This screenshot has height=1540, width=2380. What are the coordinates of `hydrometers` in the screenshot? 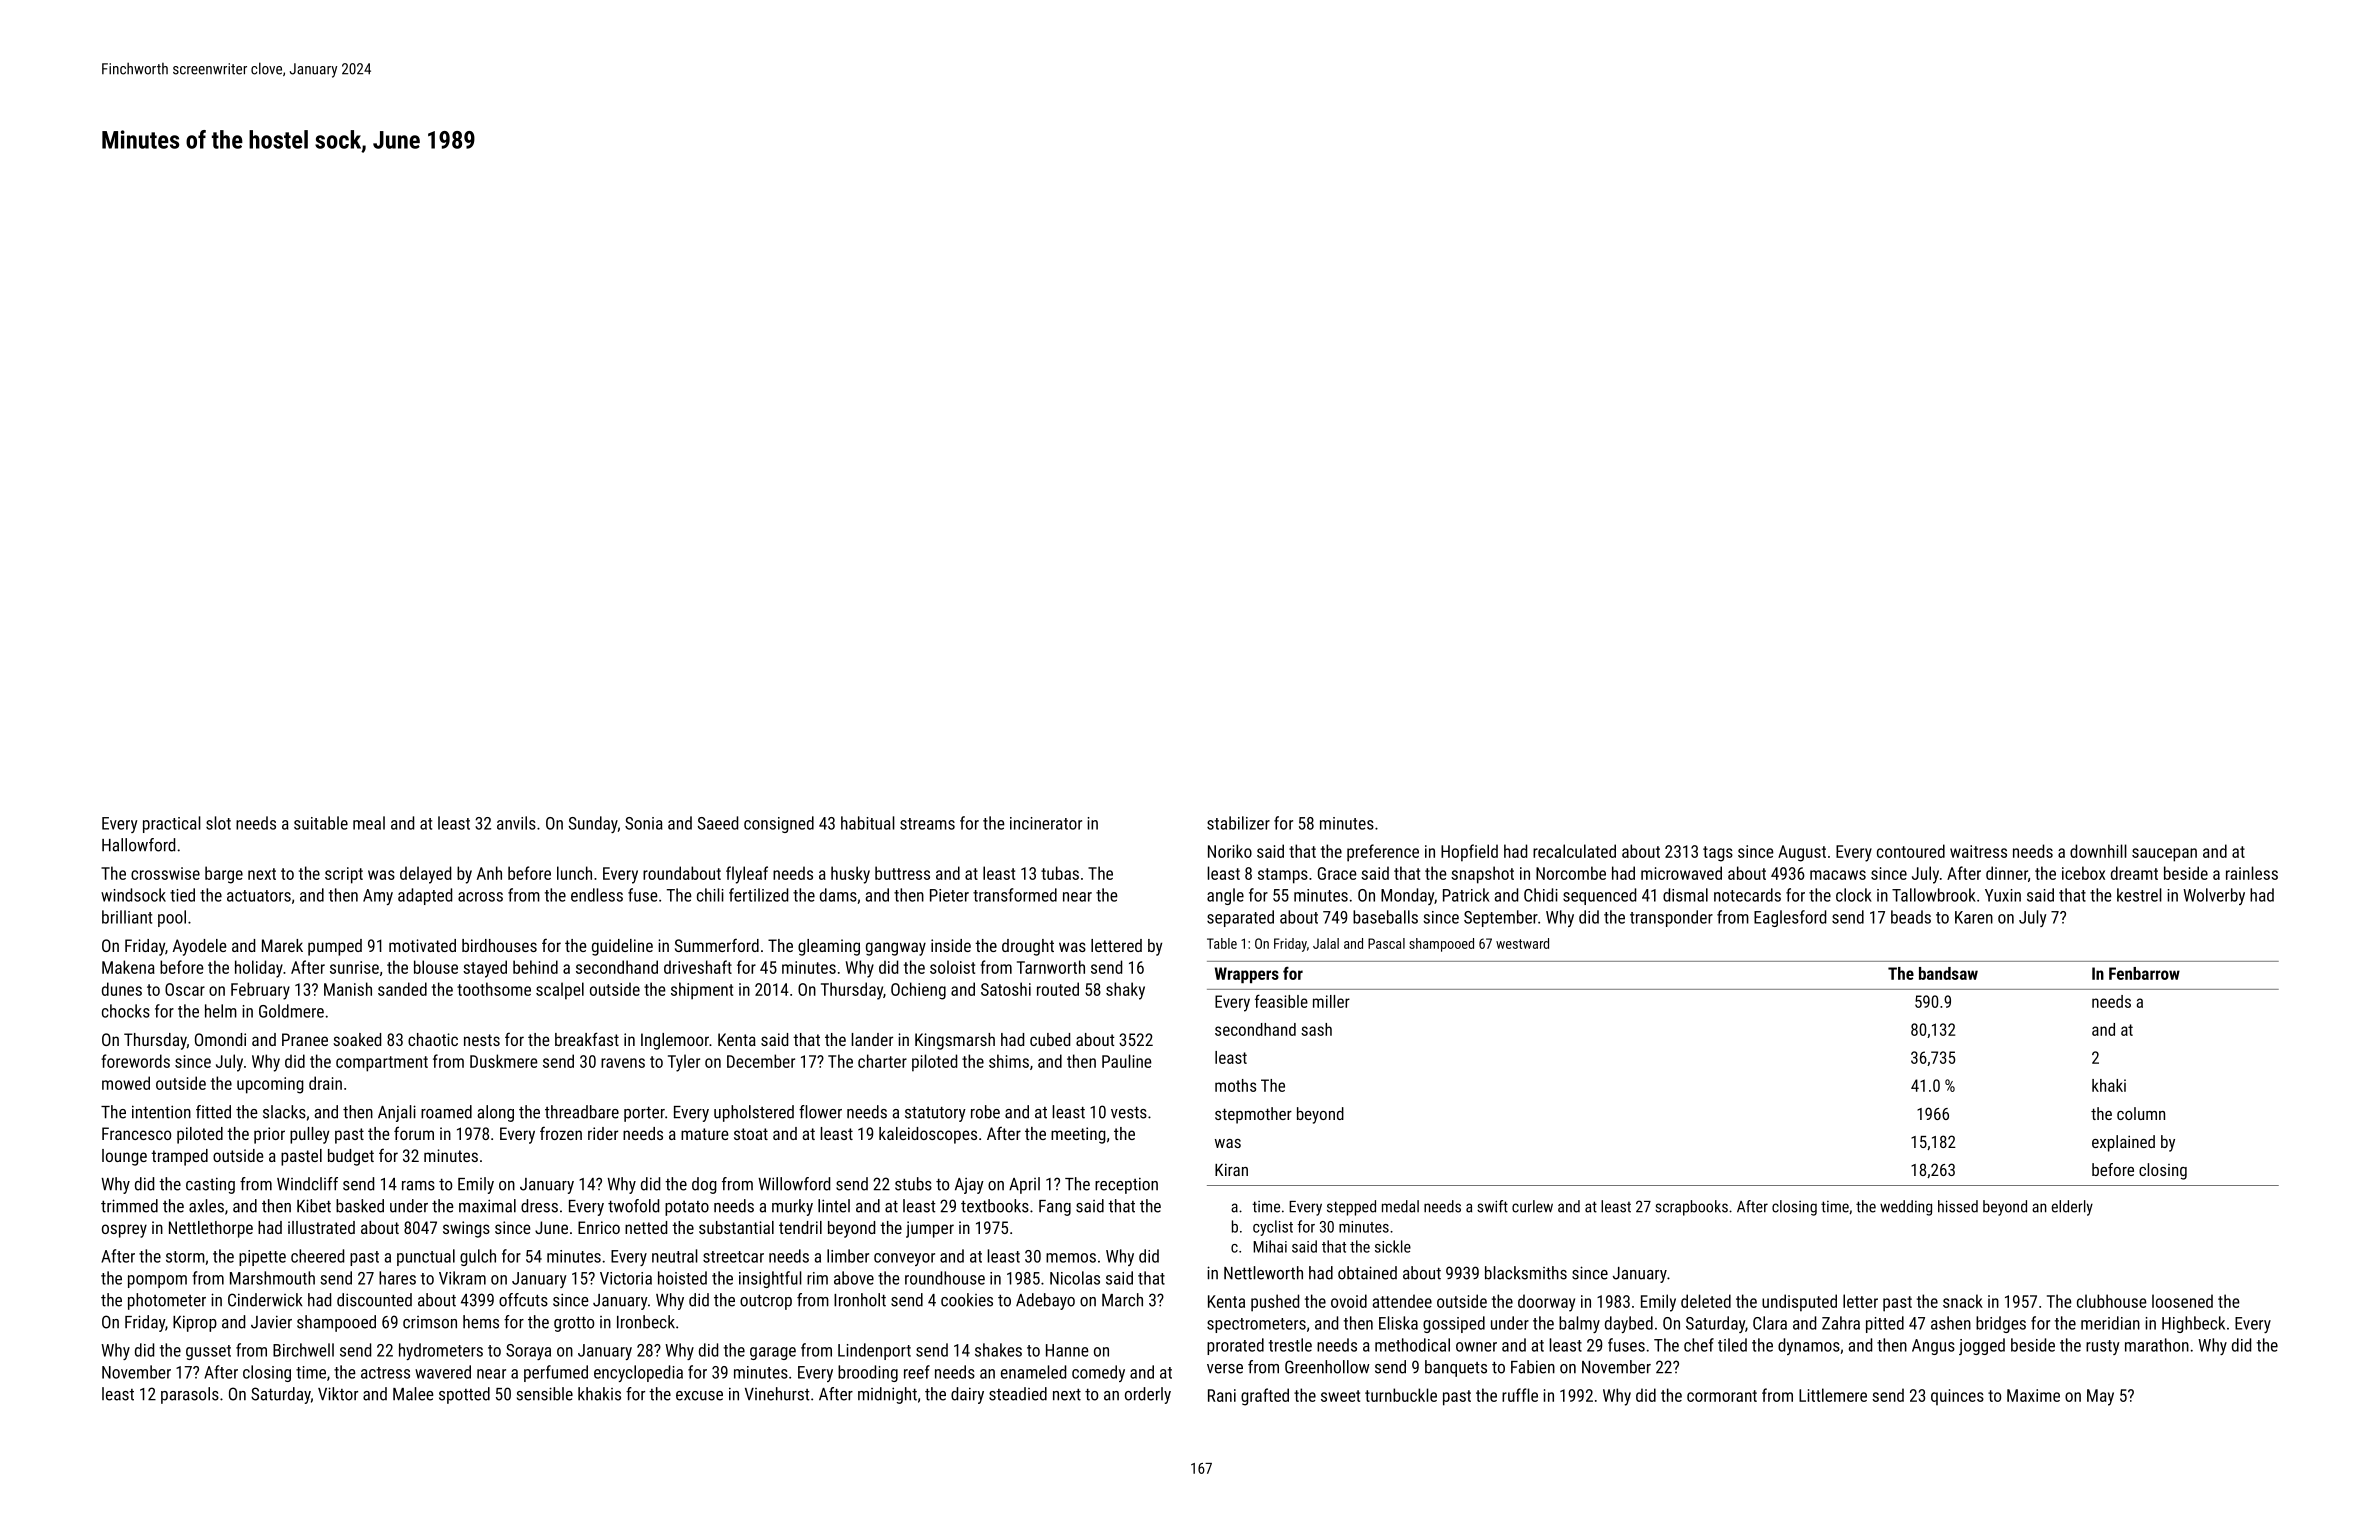 It's located at (441, 1351).
